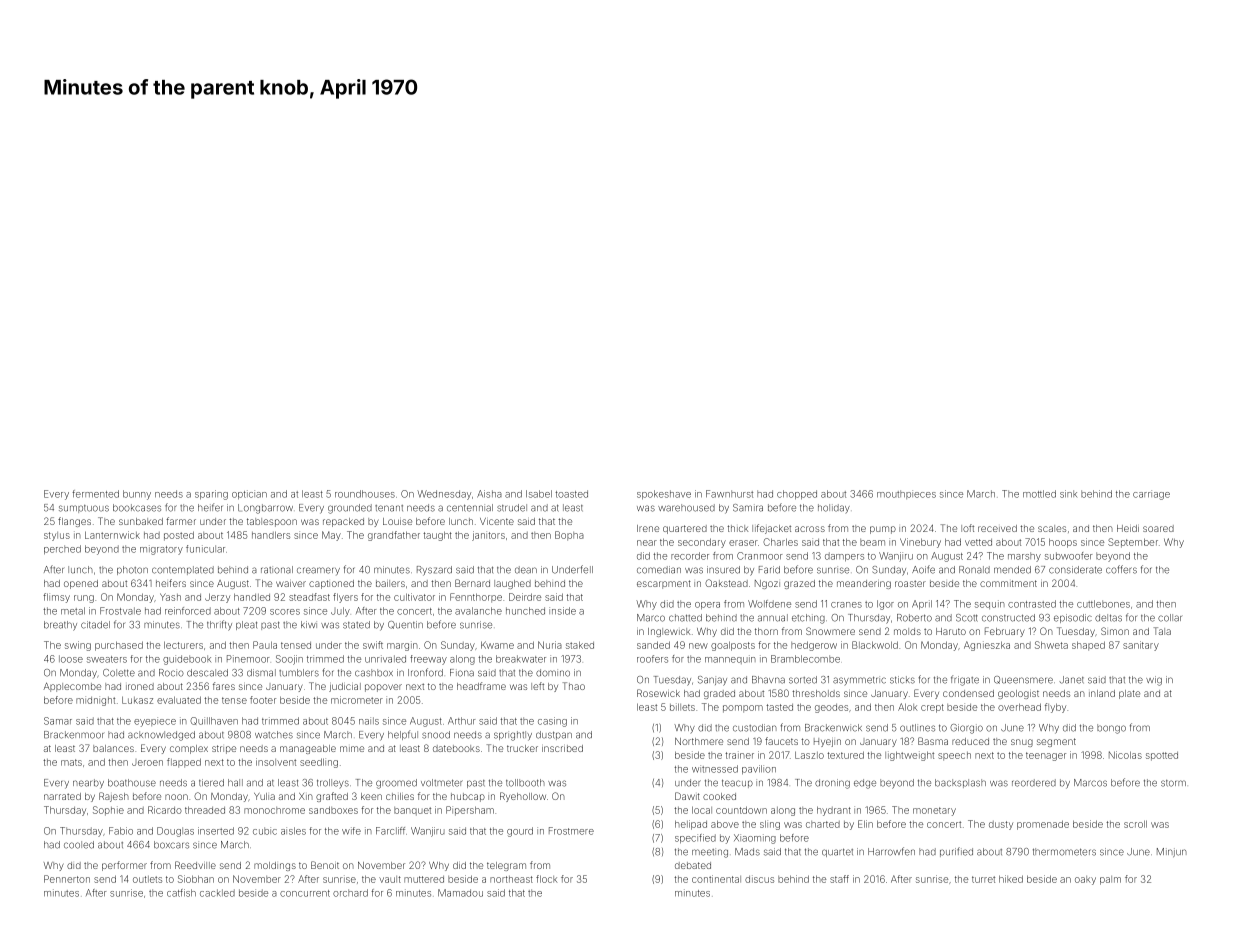 The width and height of the screenshot is (1233, 952). What do you see at coordinates (687, 796) in the screenshot?
I see `Dawit` at bounding box center [687, 796].
